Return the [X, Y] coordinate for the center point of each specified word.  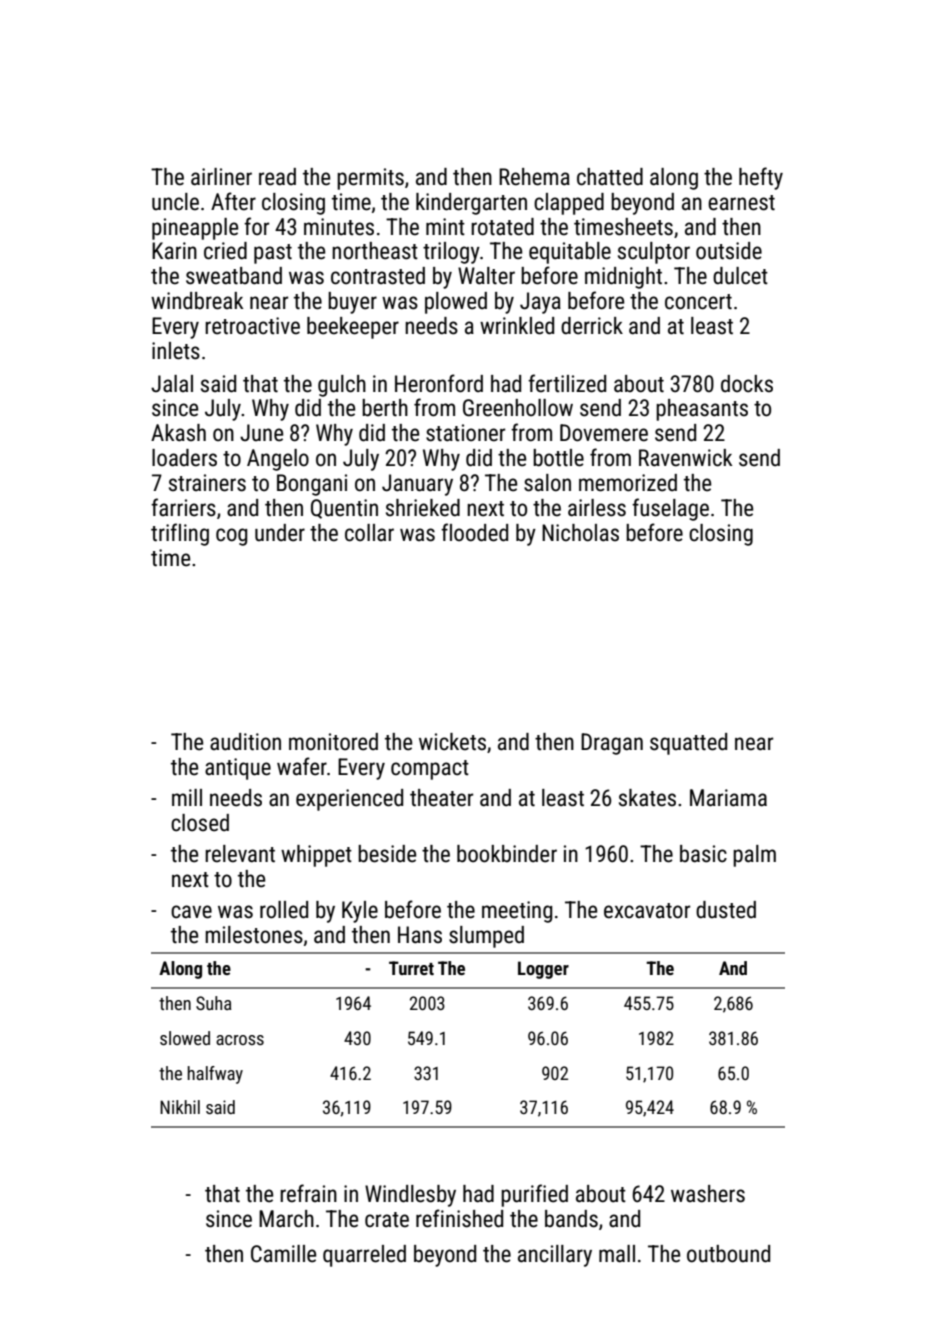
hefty [761, 178]
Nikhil [180, 1107]
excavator [647, 911]
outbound [728, 1254]
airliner [221, 177]
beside [387, 854]
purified [534, 1195]
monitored [333, 742]
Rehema [534, 177]
